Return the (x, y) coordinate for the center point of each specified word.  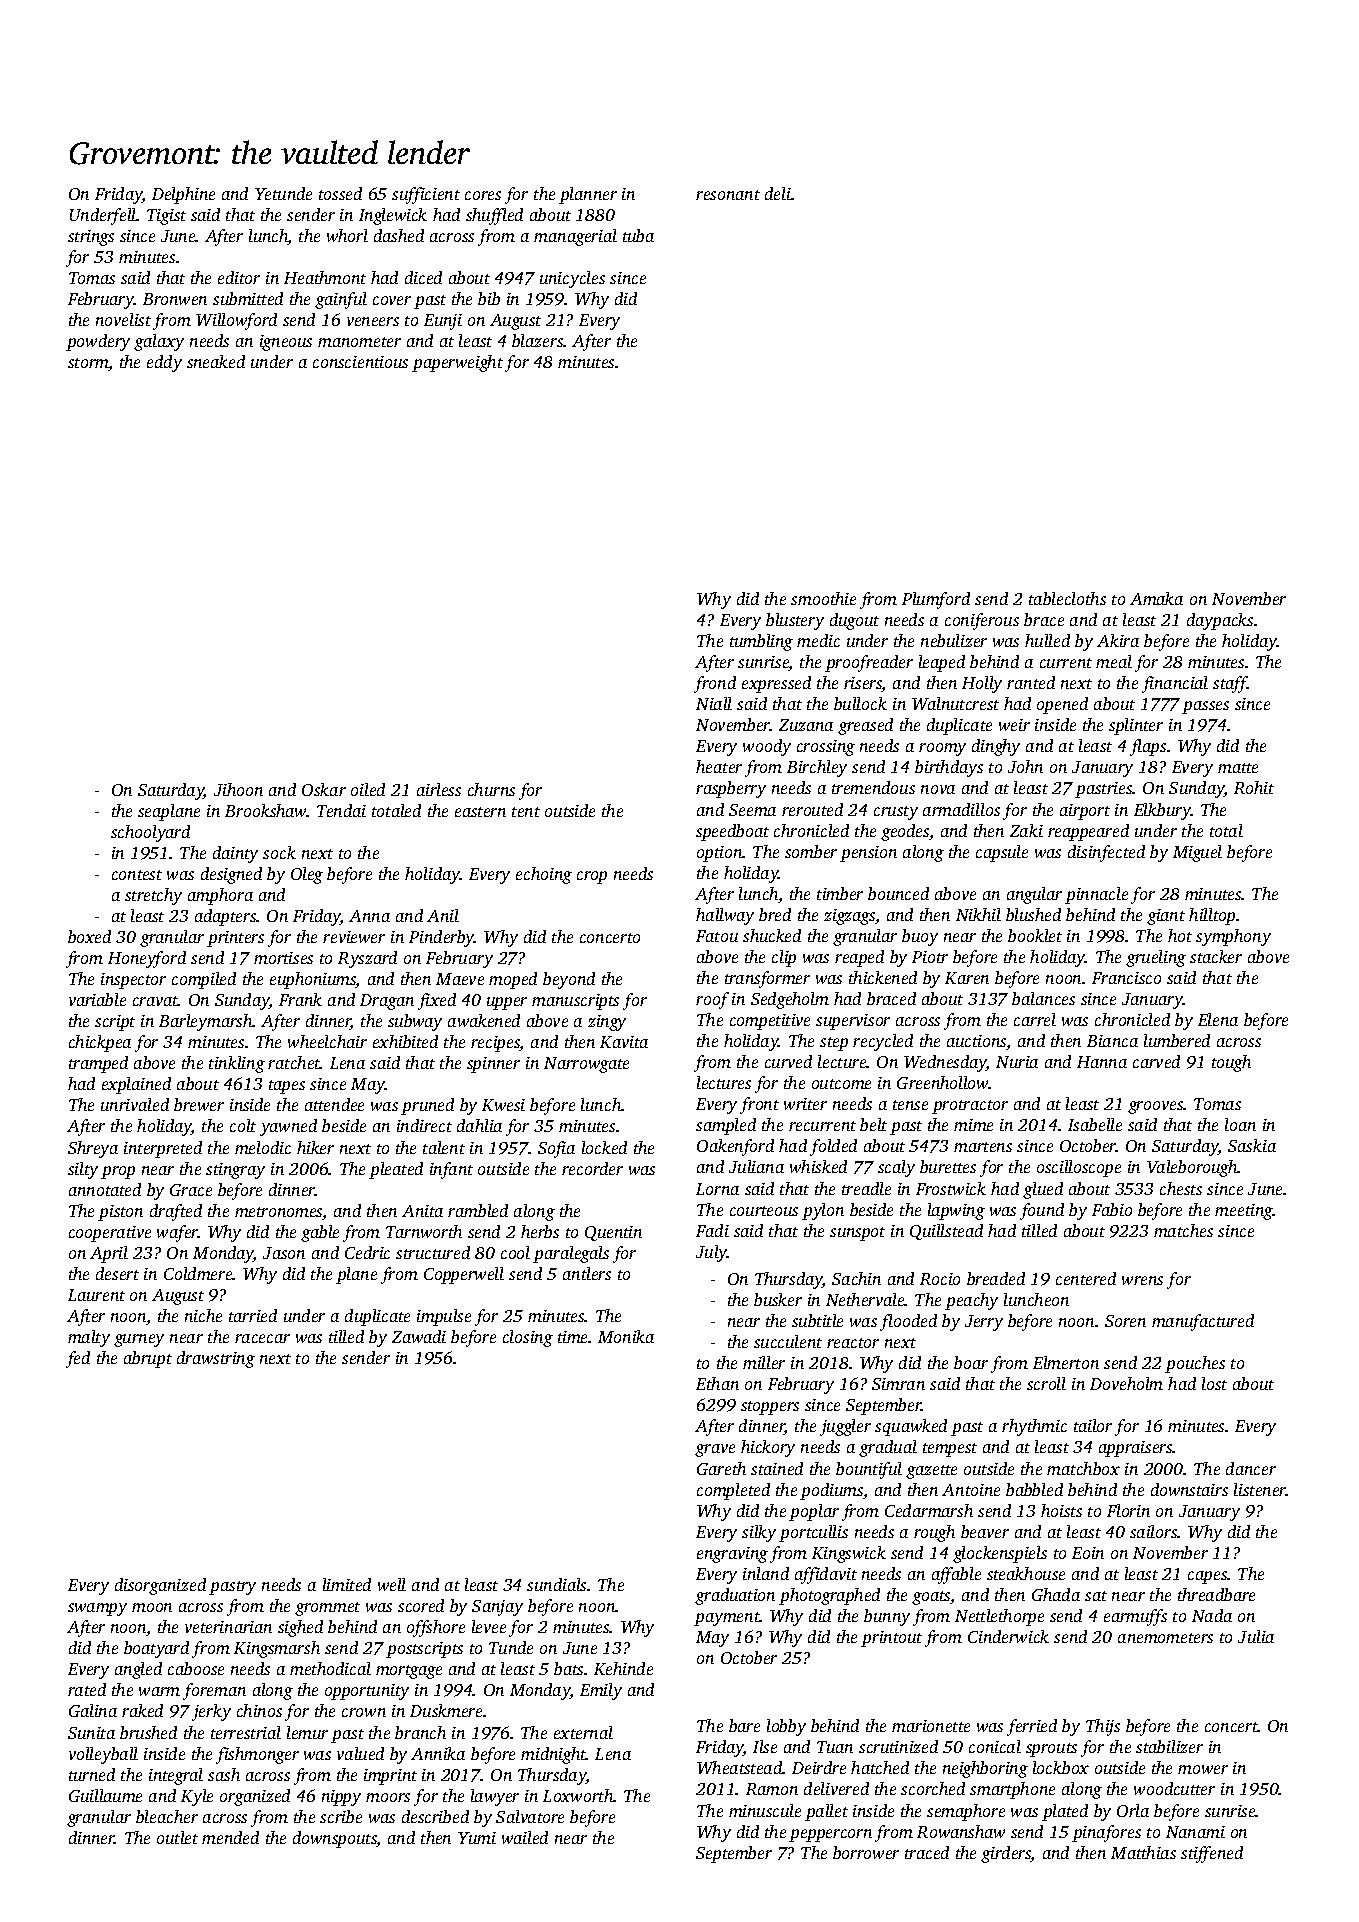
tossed (340, 193)
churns (491, 789)
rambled (478, 1210)
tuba (638, 235)
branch (420, 1732)
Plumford (936, 600)
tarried (253, 1315)
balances (1043, 998)
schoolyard (150, 833)
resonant (728, 195)
